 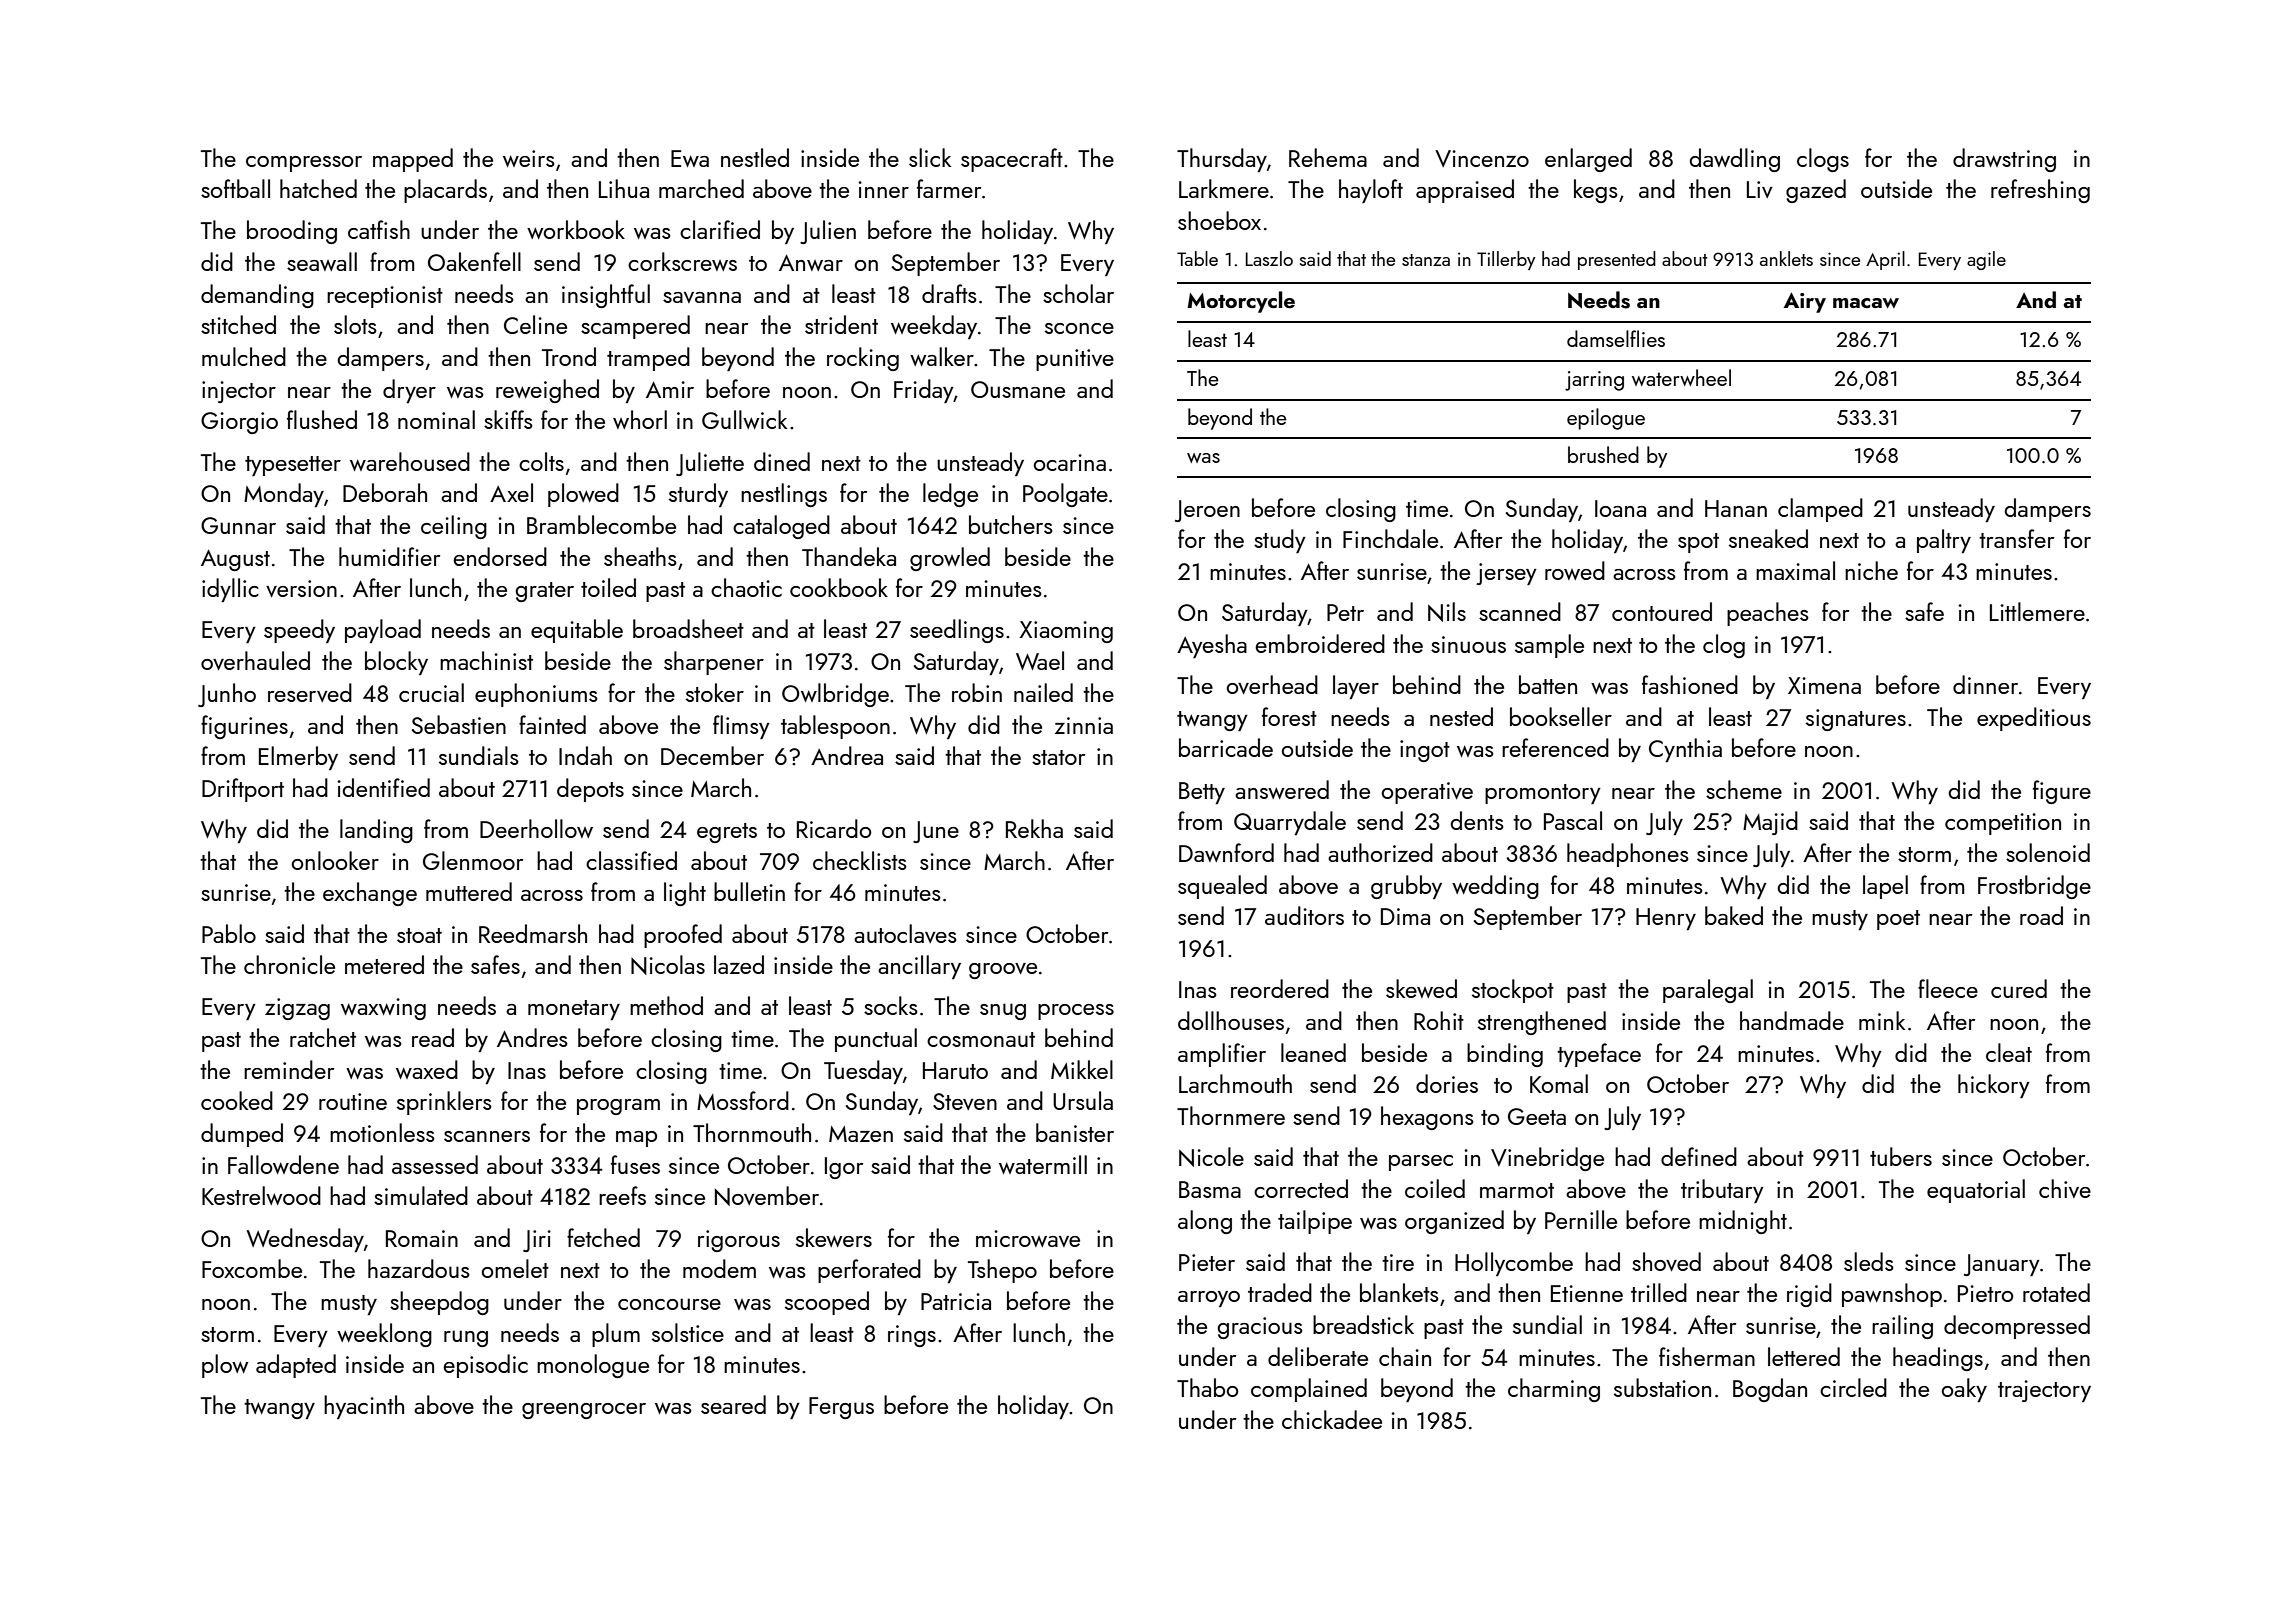 I want to click on answered, so click(x=1282, y=789).
